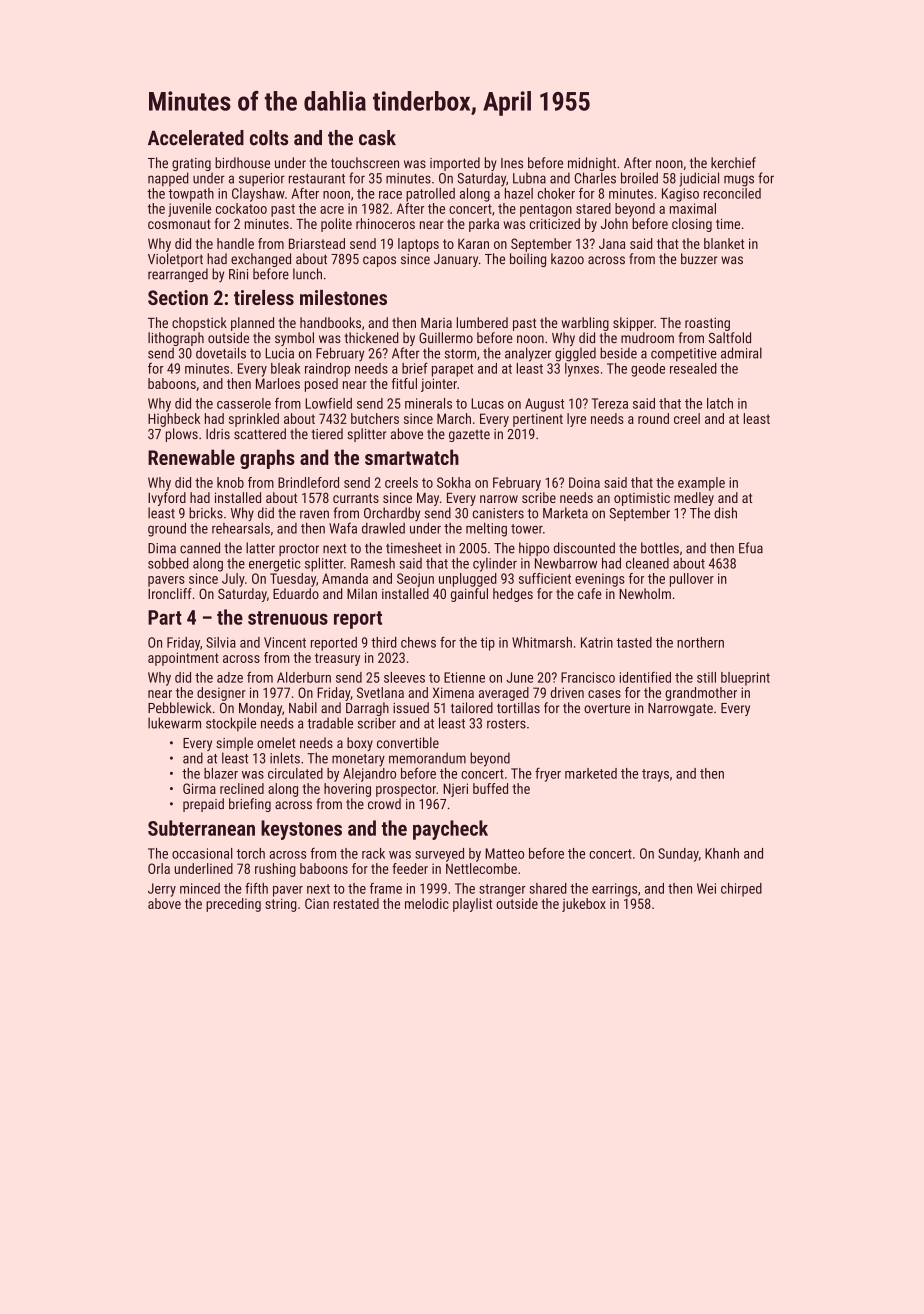 This screenshot has width=924, height=1314. What do you see at coordinates (390, 195) in the screenshot?
I see `race` at bounding box center [390, 195].
